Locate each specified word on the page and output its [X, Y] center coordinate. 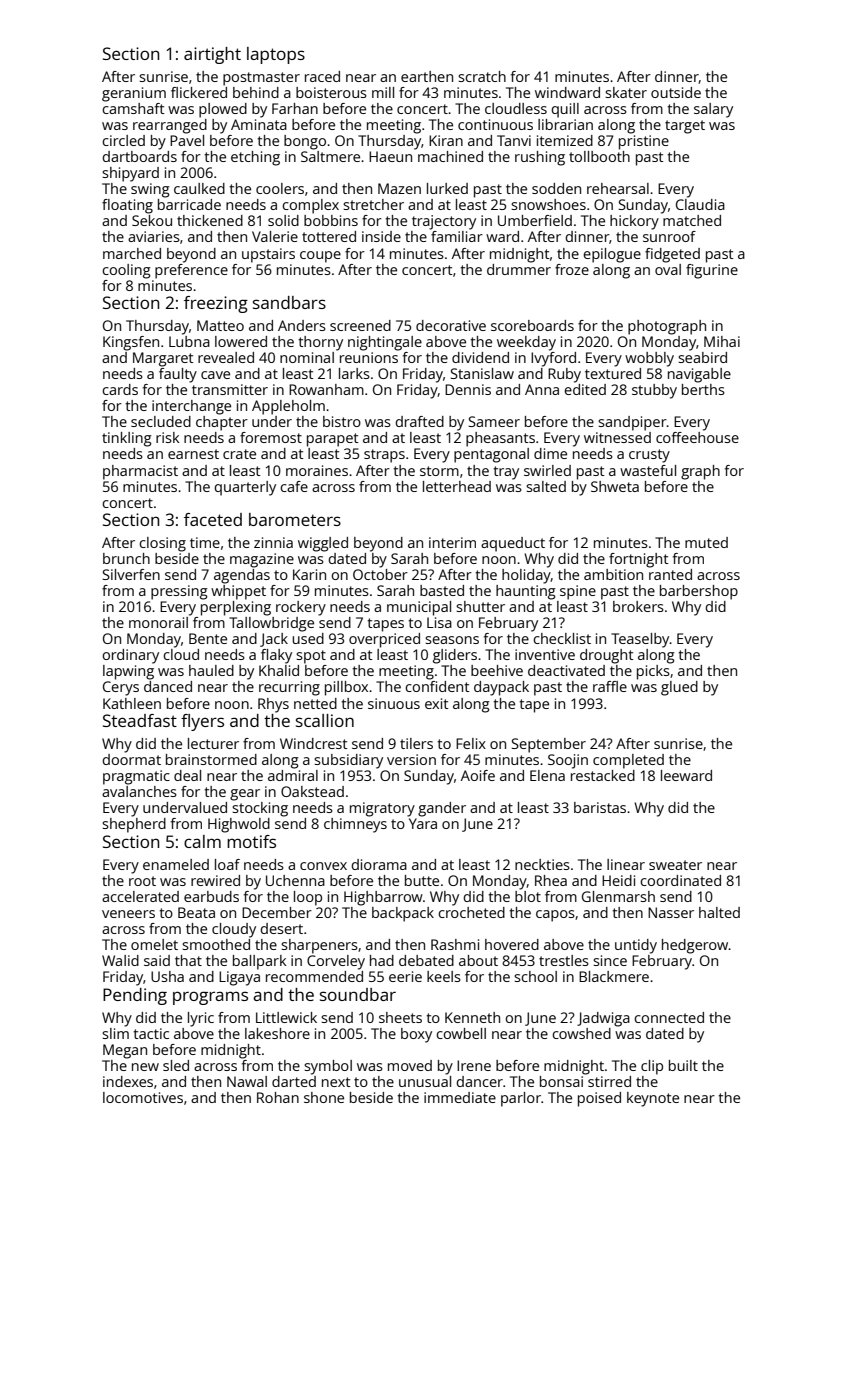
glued [679, 688]
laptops [276, 55]
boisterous [331, 92]
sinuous [394, 703]
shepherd [134, 825]
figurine [712, 271]
